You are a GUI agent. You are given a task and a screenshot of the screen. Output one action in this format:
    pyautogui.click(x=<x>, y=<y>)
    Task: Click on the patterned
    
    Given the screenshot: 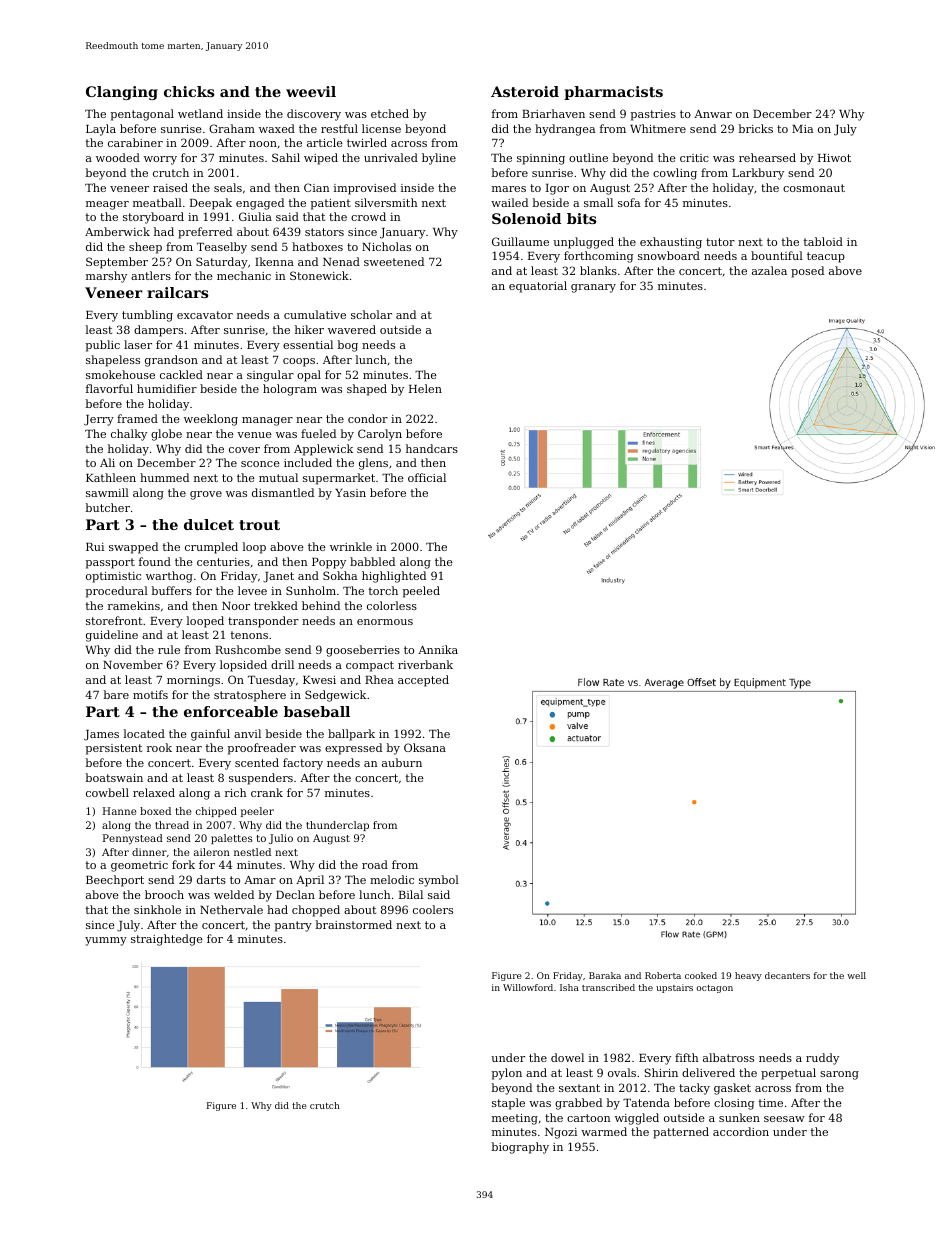 What is the action you would take?
    pyautogui.click(x=681, y=1133)
